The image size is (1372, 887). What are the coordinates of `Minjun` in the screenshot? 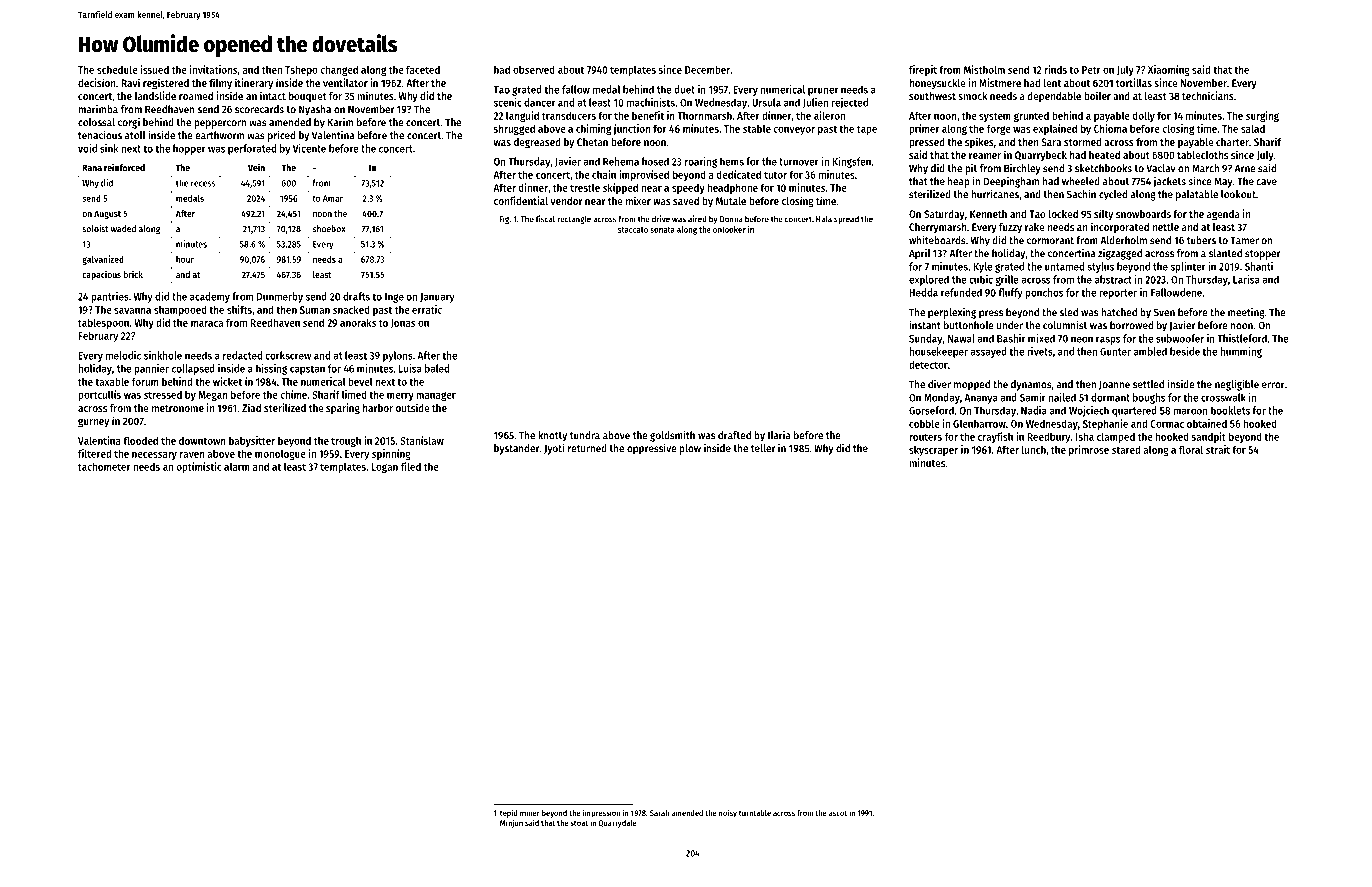 It's located at (511, 823).
